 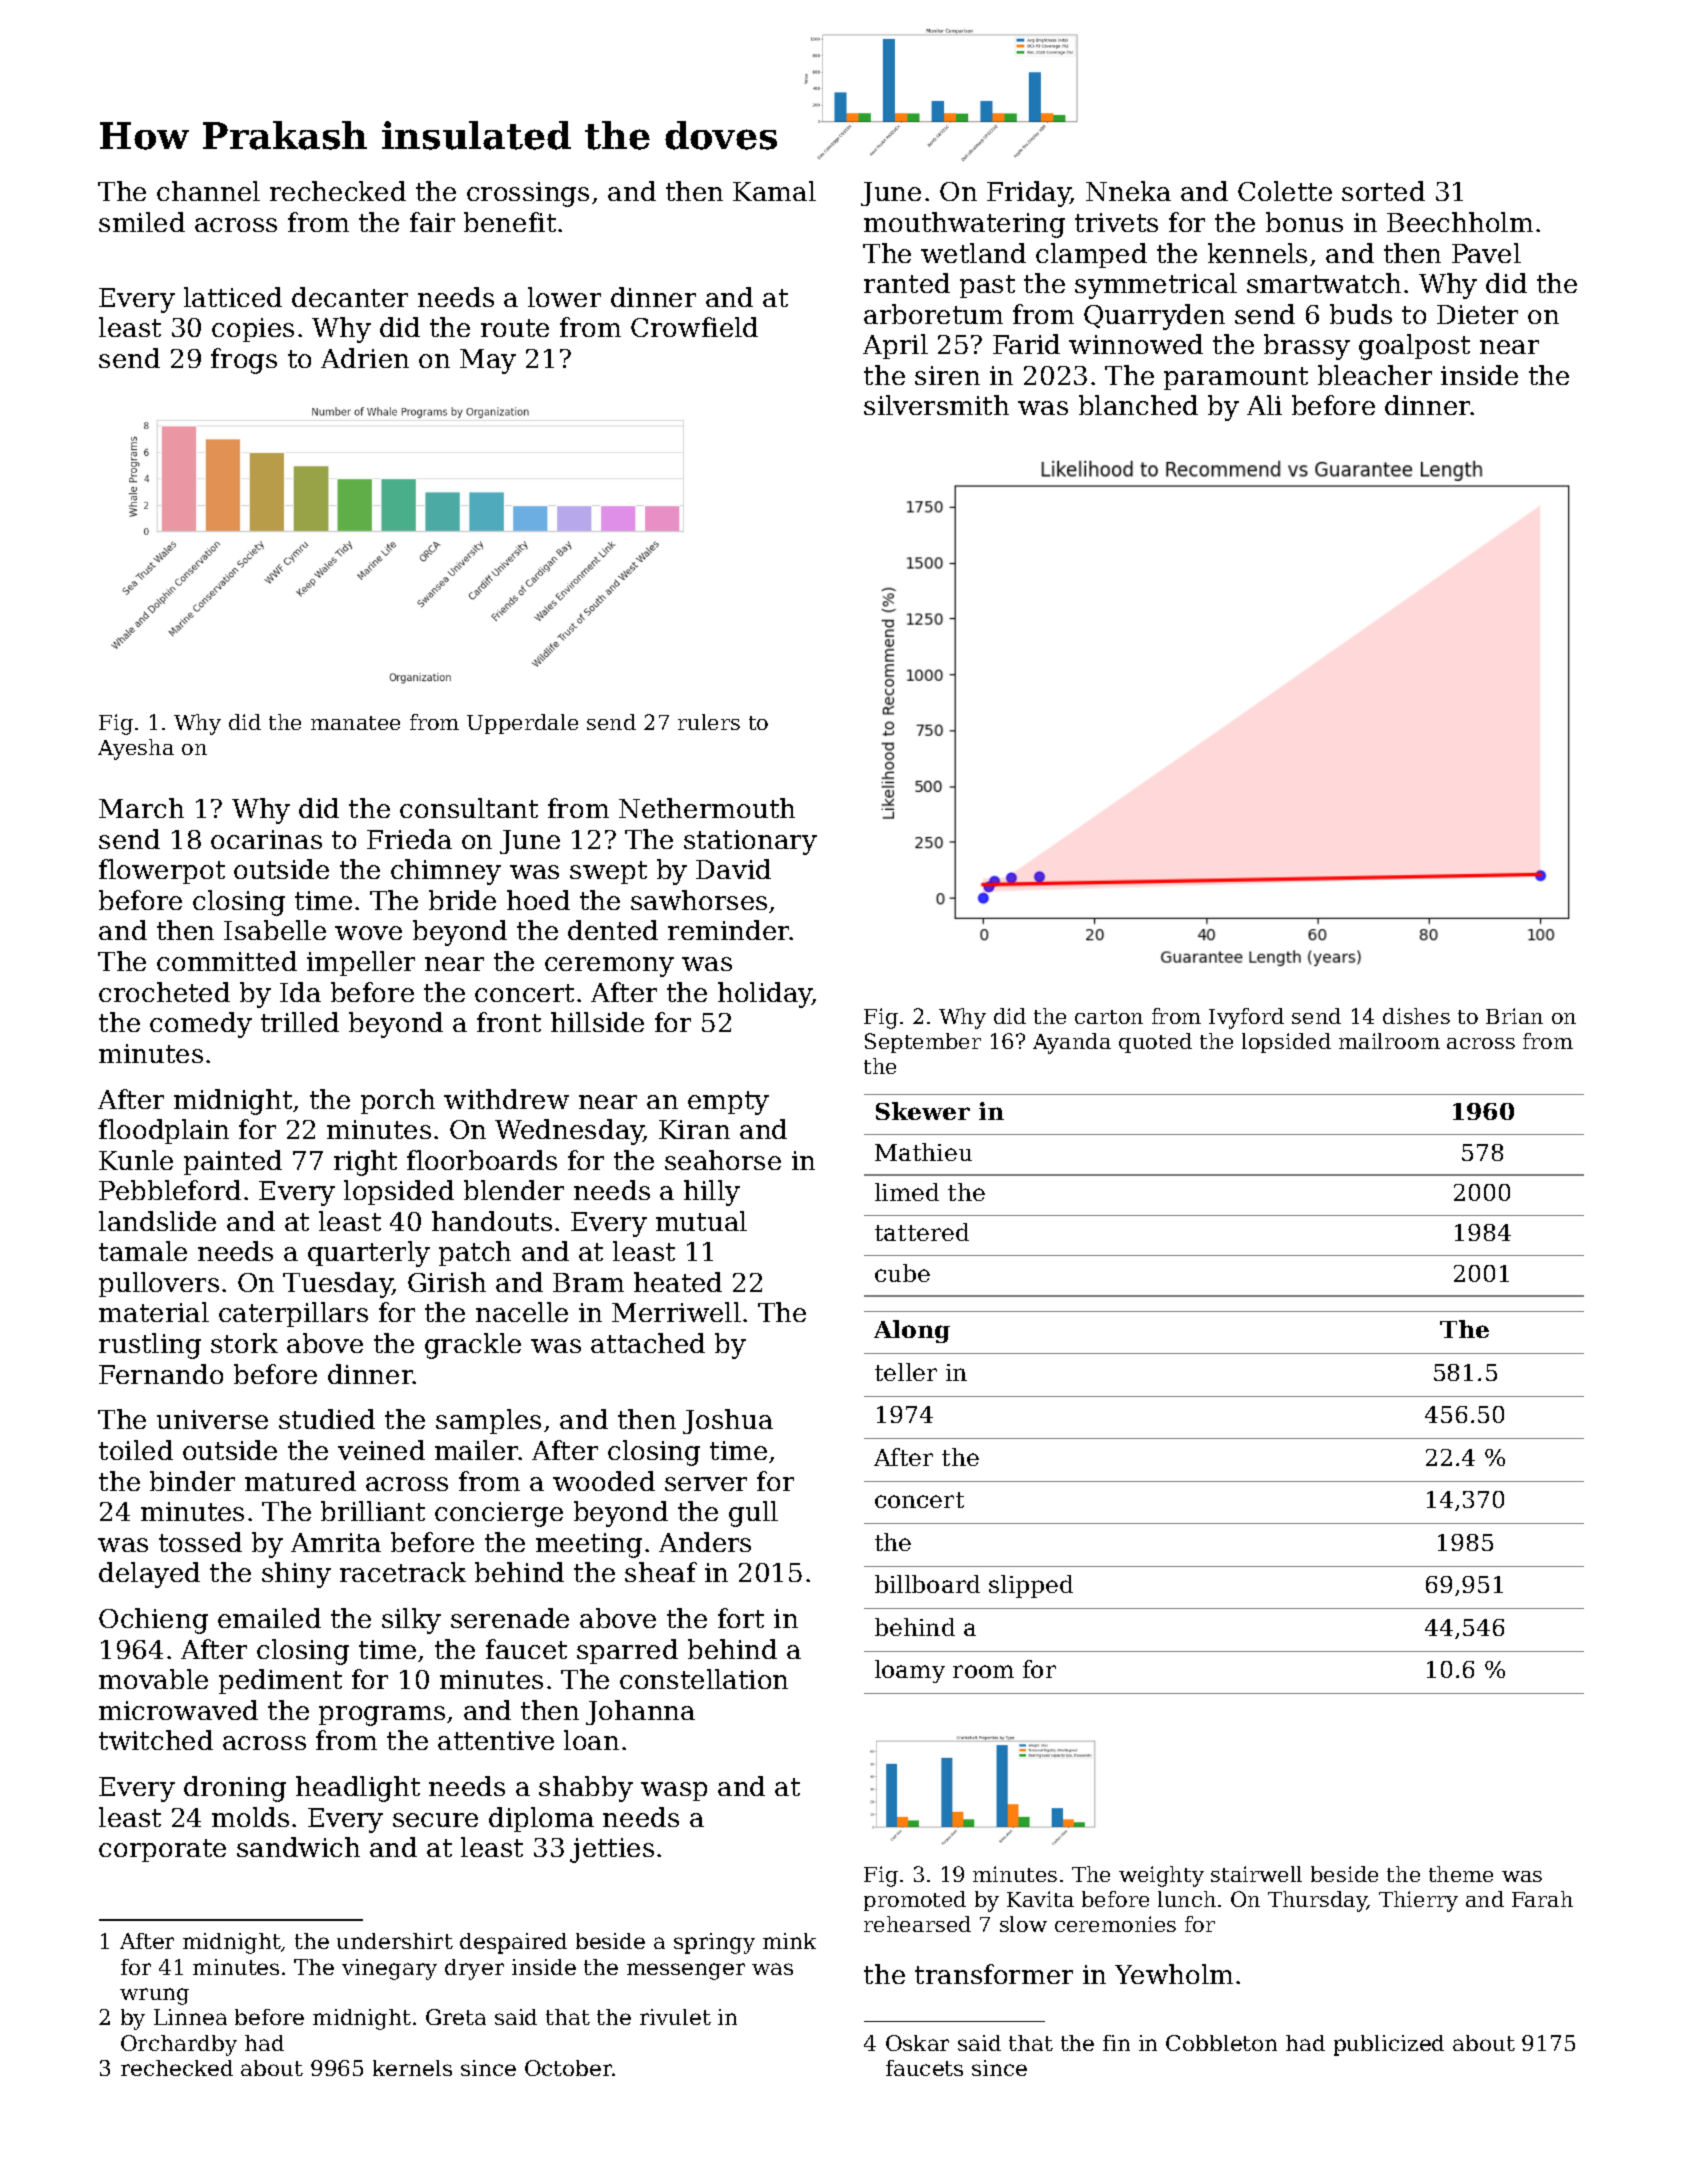 What do you see at coordinates (528, 194) in the screenshot?
I see `crossings` at bounding box center [528, 194].
